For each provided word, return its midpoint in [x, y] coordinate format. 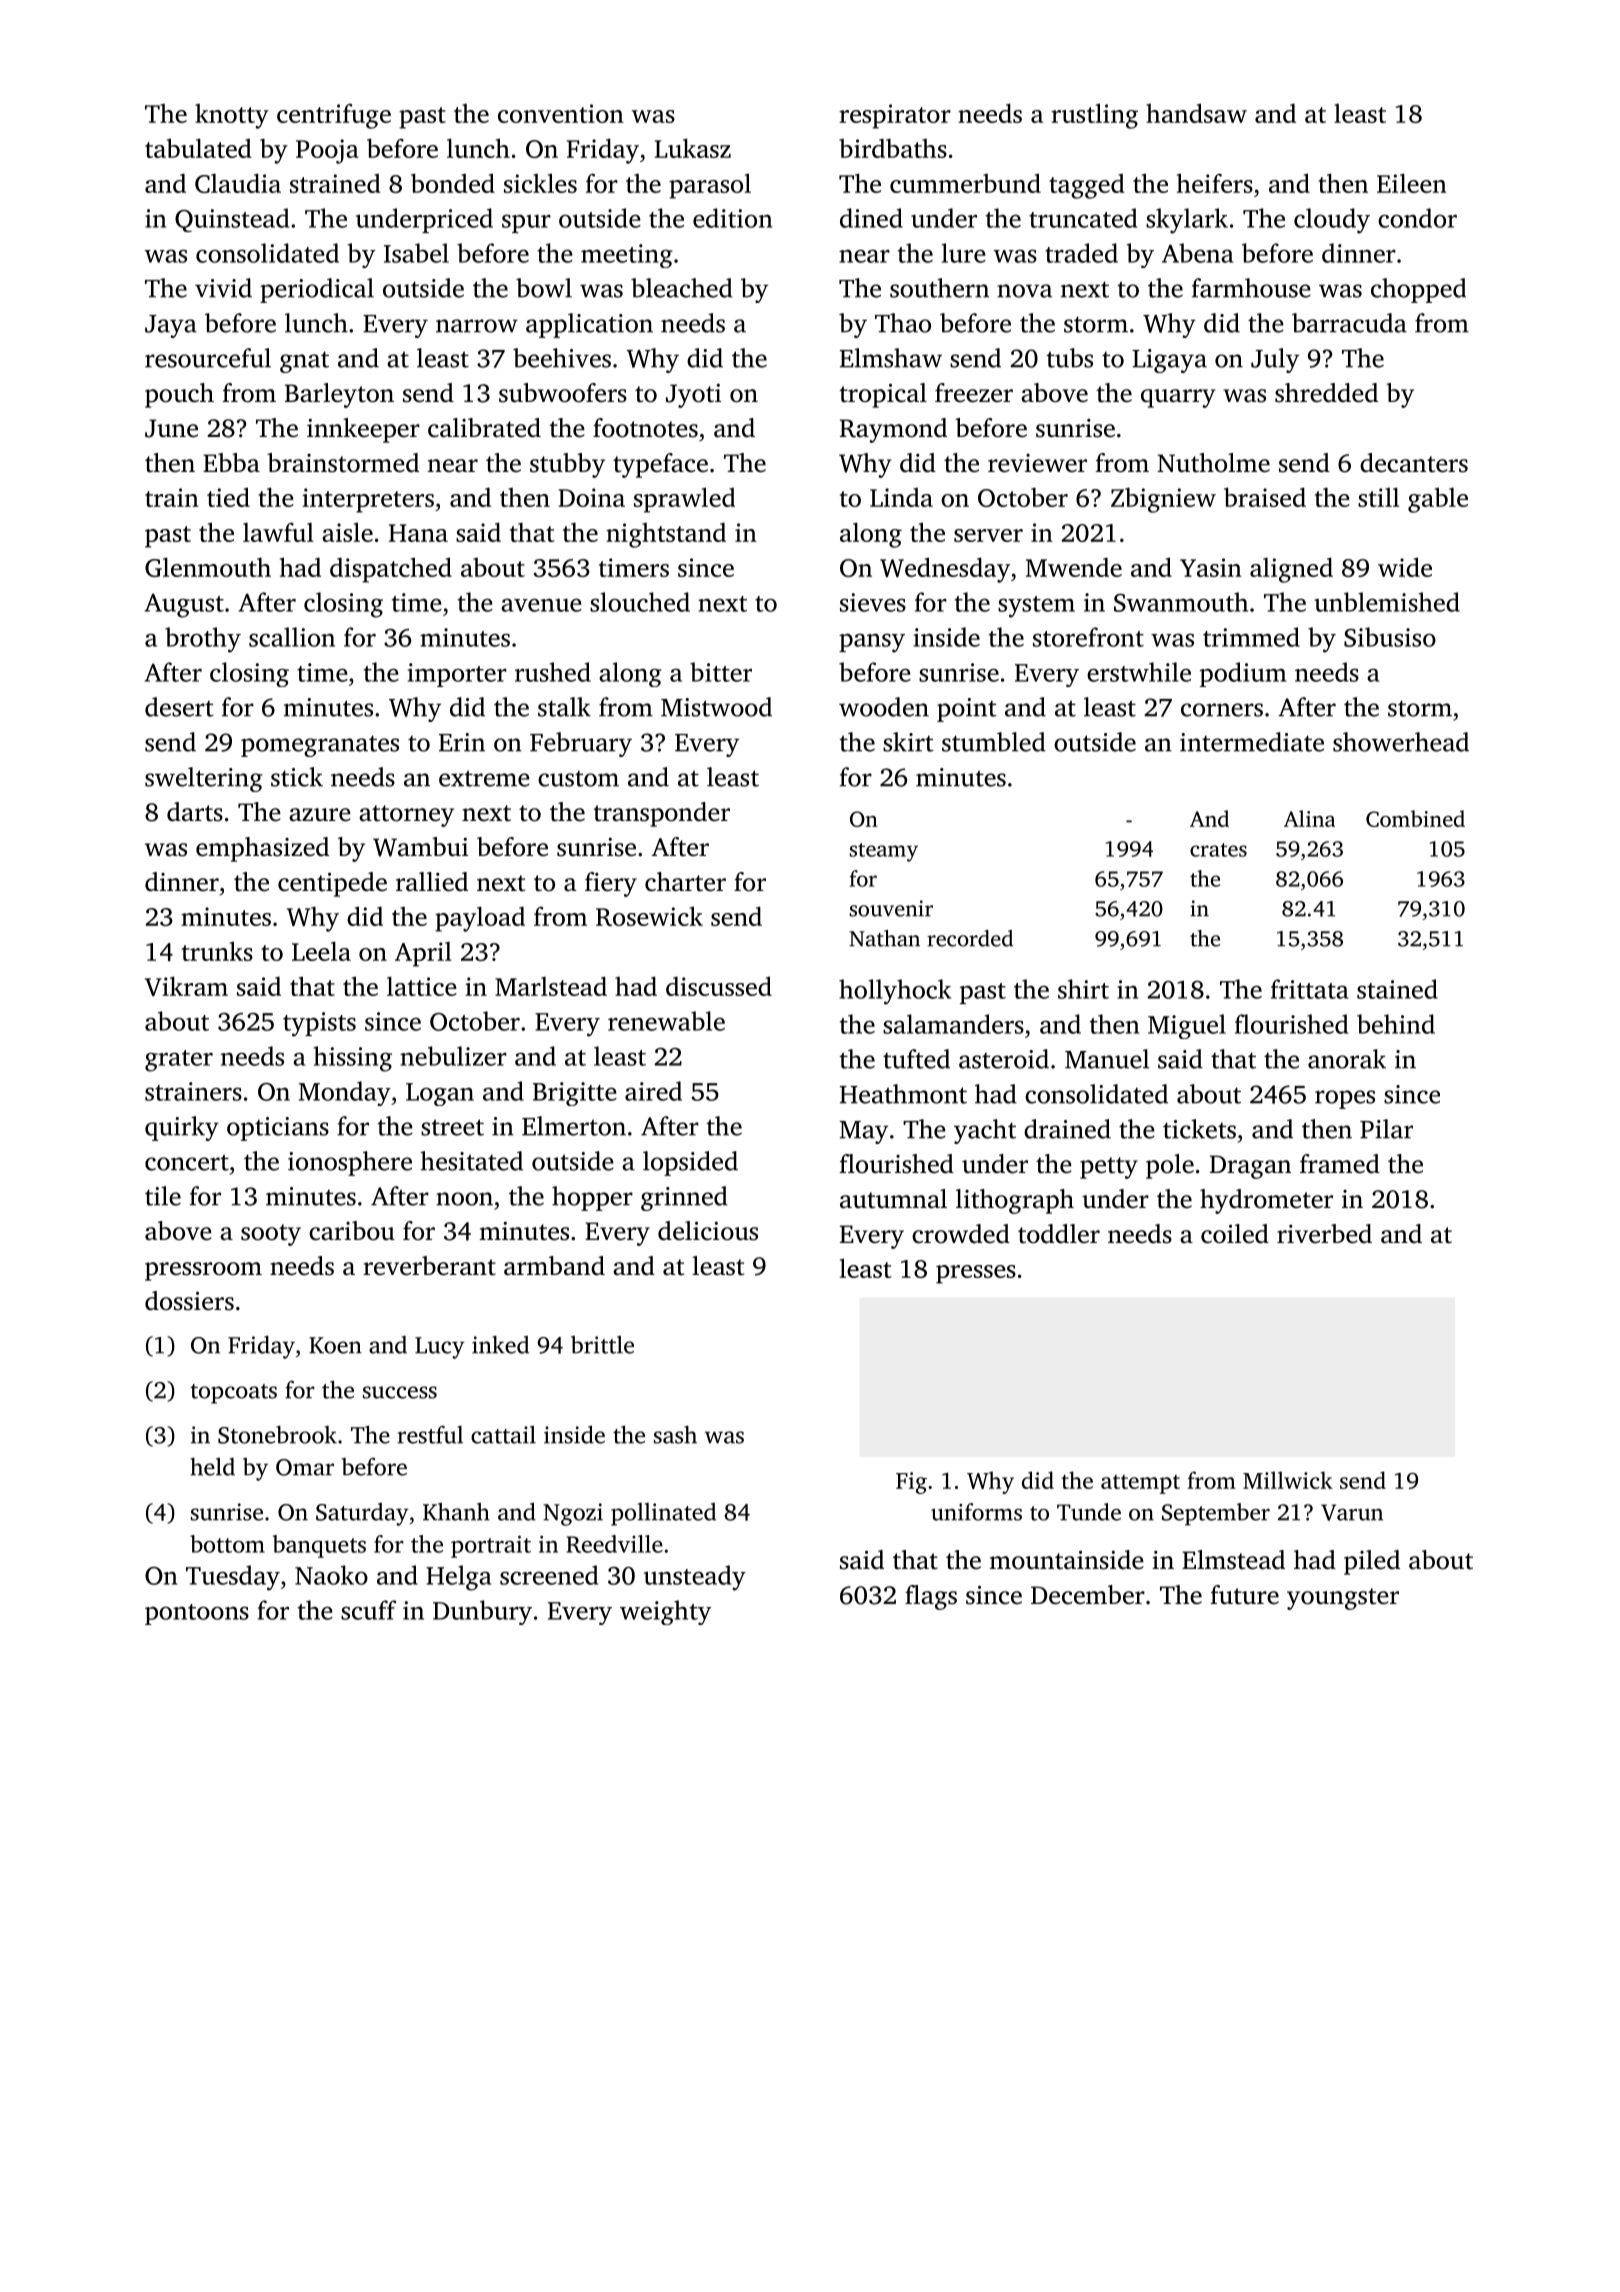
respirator [895, 116]
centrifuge [334, 116]
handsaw [1196, 113]
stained [1397, 989]
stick [297, 777]
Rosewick [649, 916]
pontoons [197, 1614]
